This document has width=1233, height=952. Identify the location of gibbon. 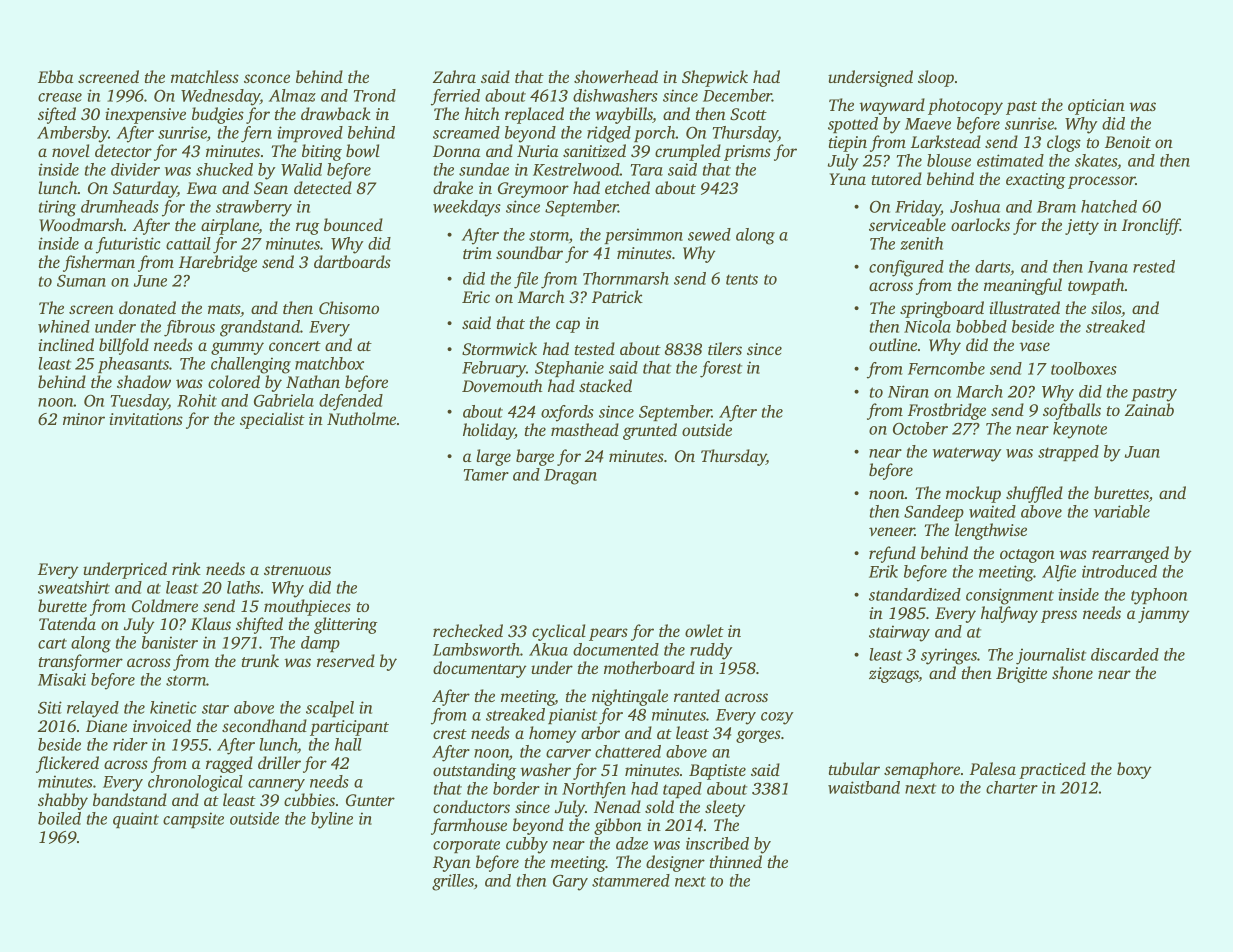
(618, 826).
